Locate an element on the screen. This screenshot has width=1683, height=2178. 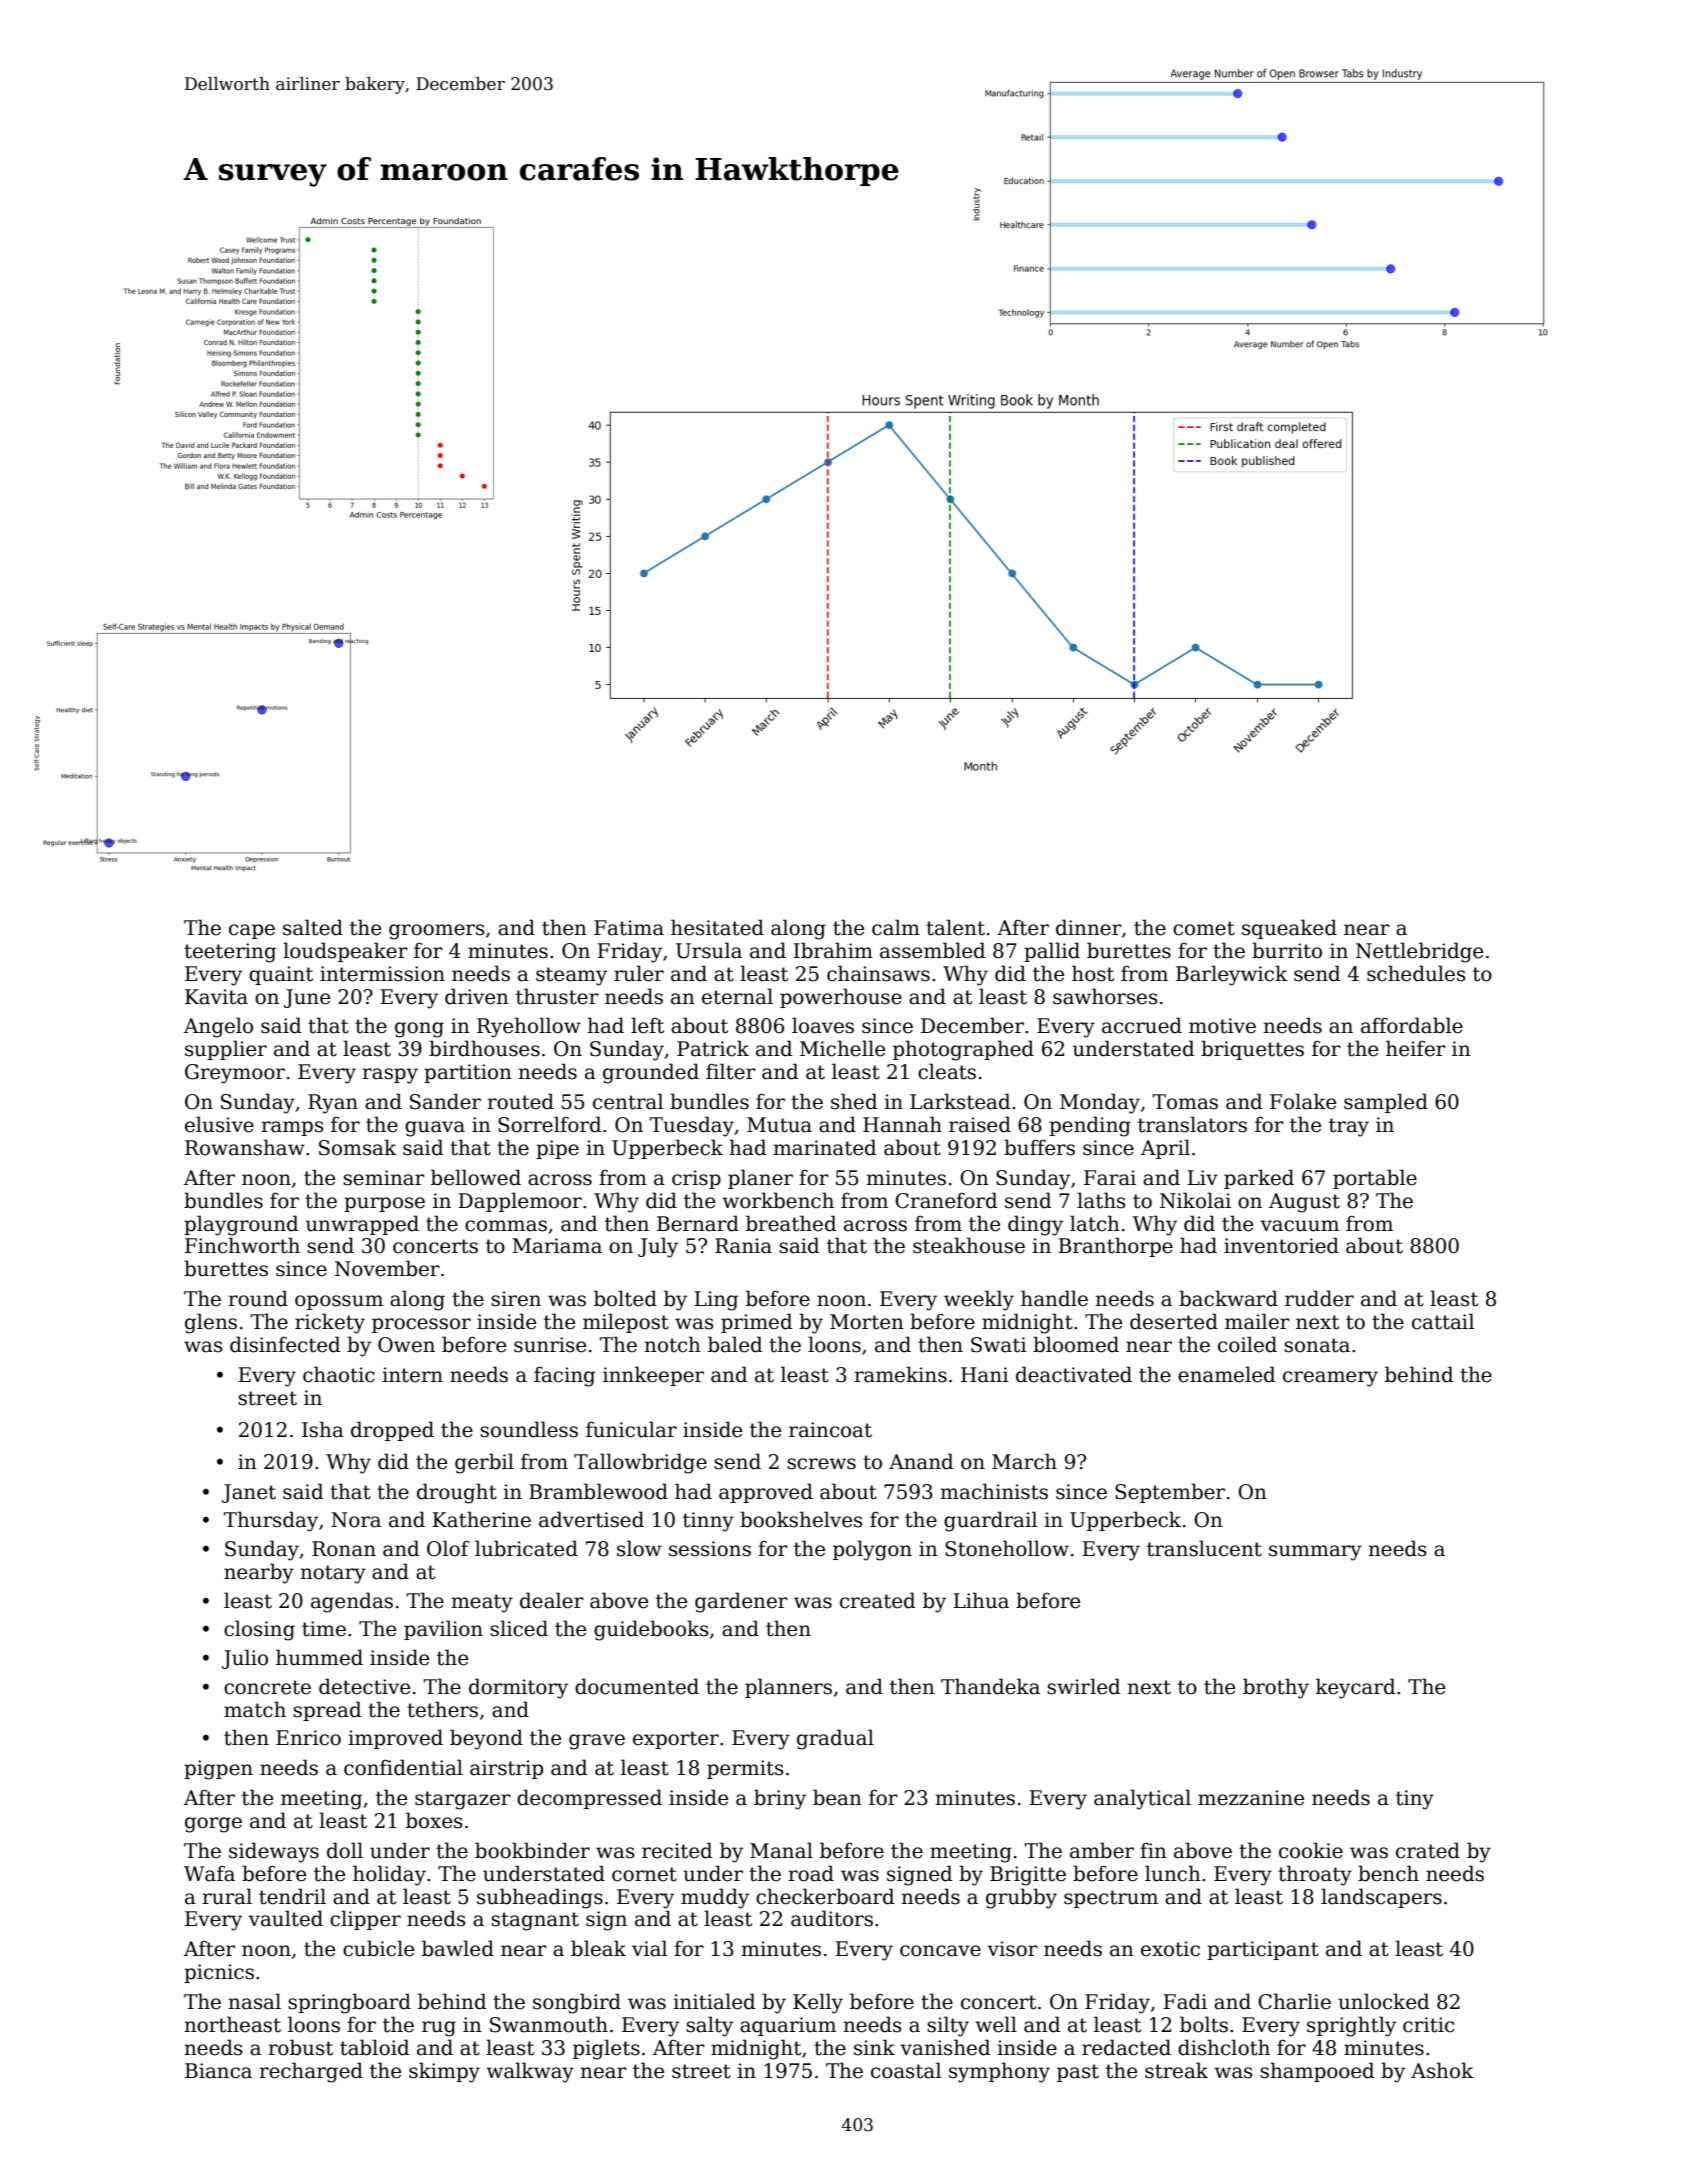
squeaked is located at coordinates (1289, 929).
